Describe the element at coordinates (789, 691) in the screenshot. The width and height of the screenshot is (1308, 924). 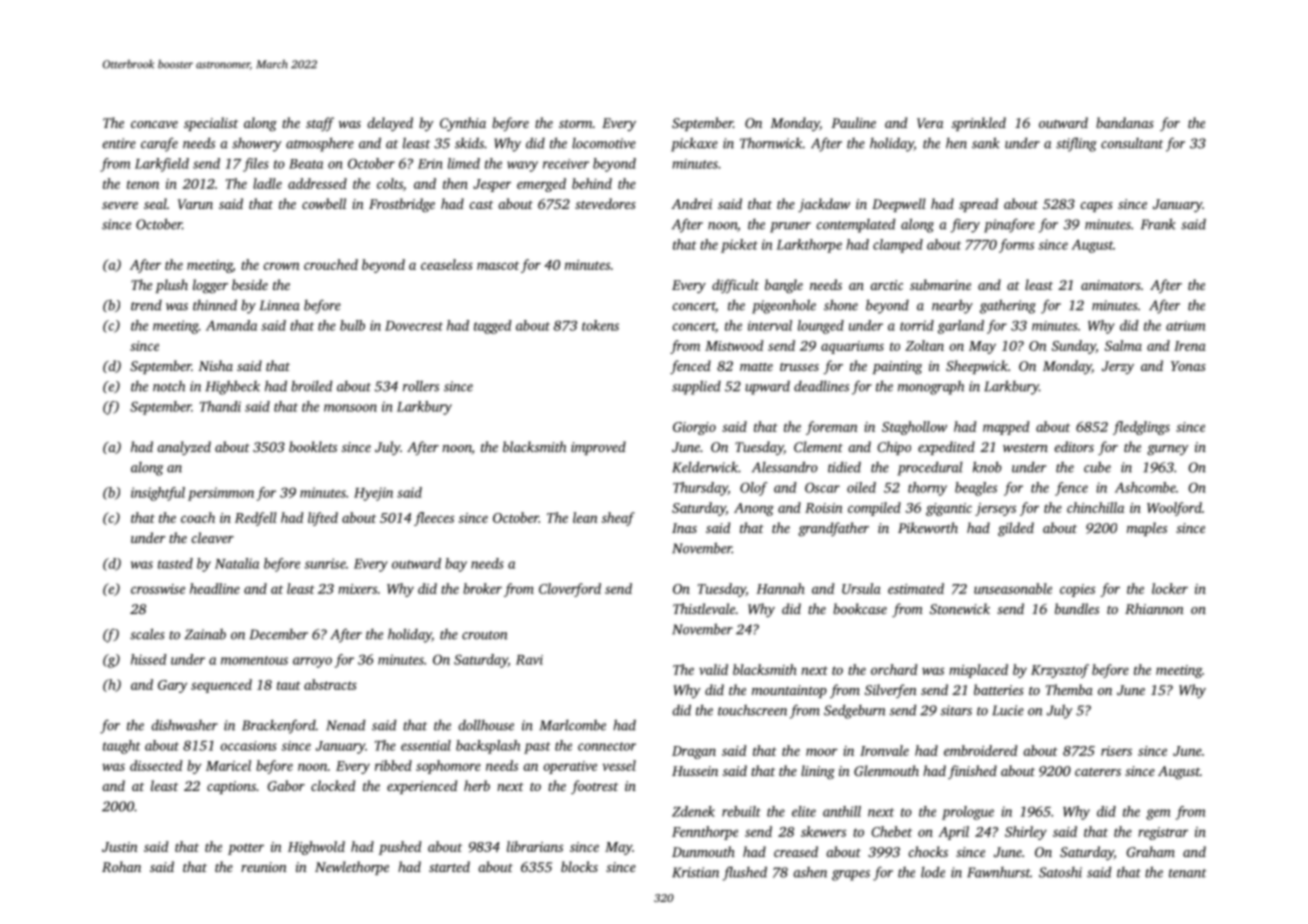
I see `mountaintop` at that location.
